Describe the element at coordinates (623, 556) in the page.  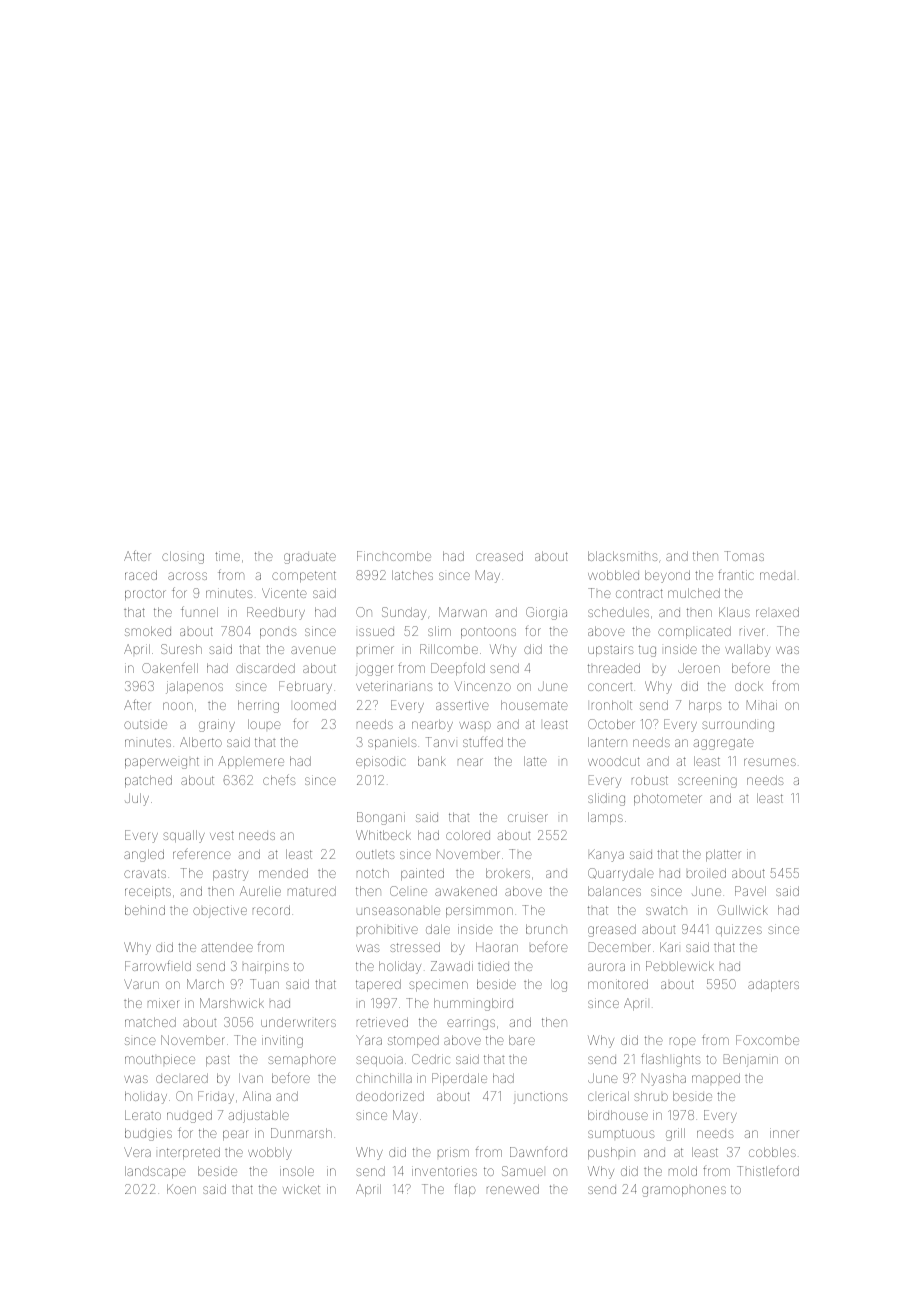
I see `blacksmiths` at that location.
